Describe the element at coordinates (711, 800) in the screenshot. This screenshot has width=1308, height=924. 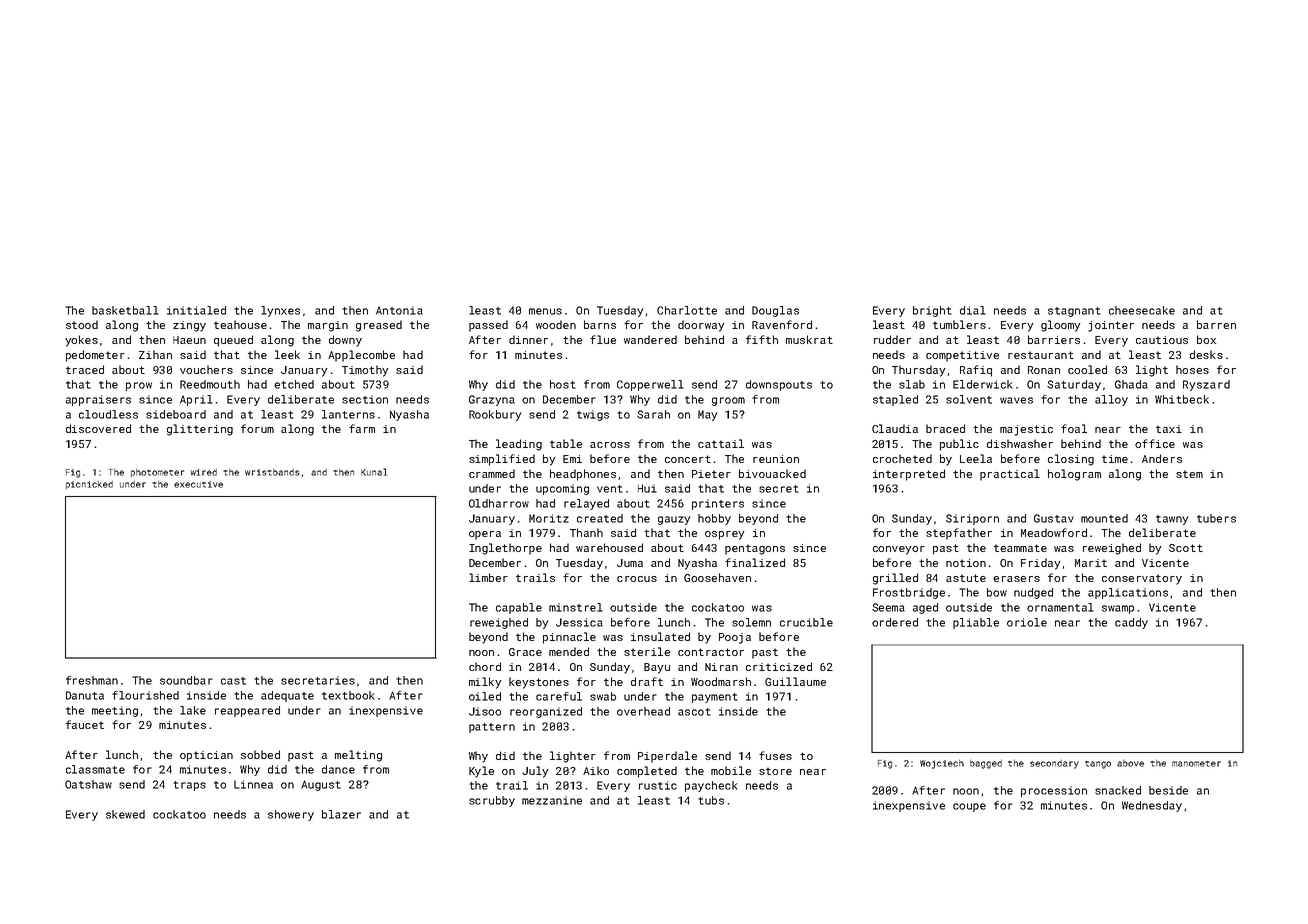
I see `tubs` at that location.
